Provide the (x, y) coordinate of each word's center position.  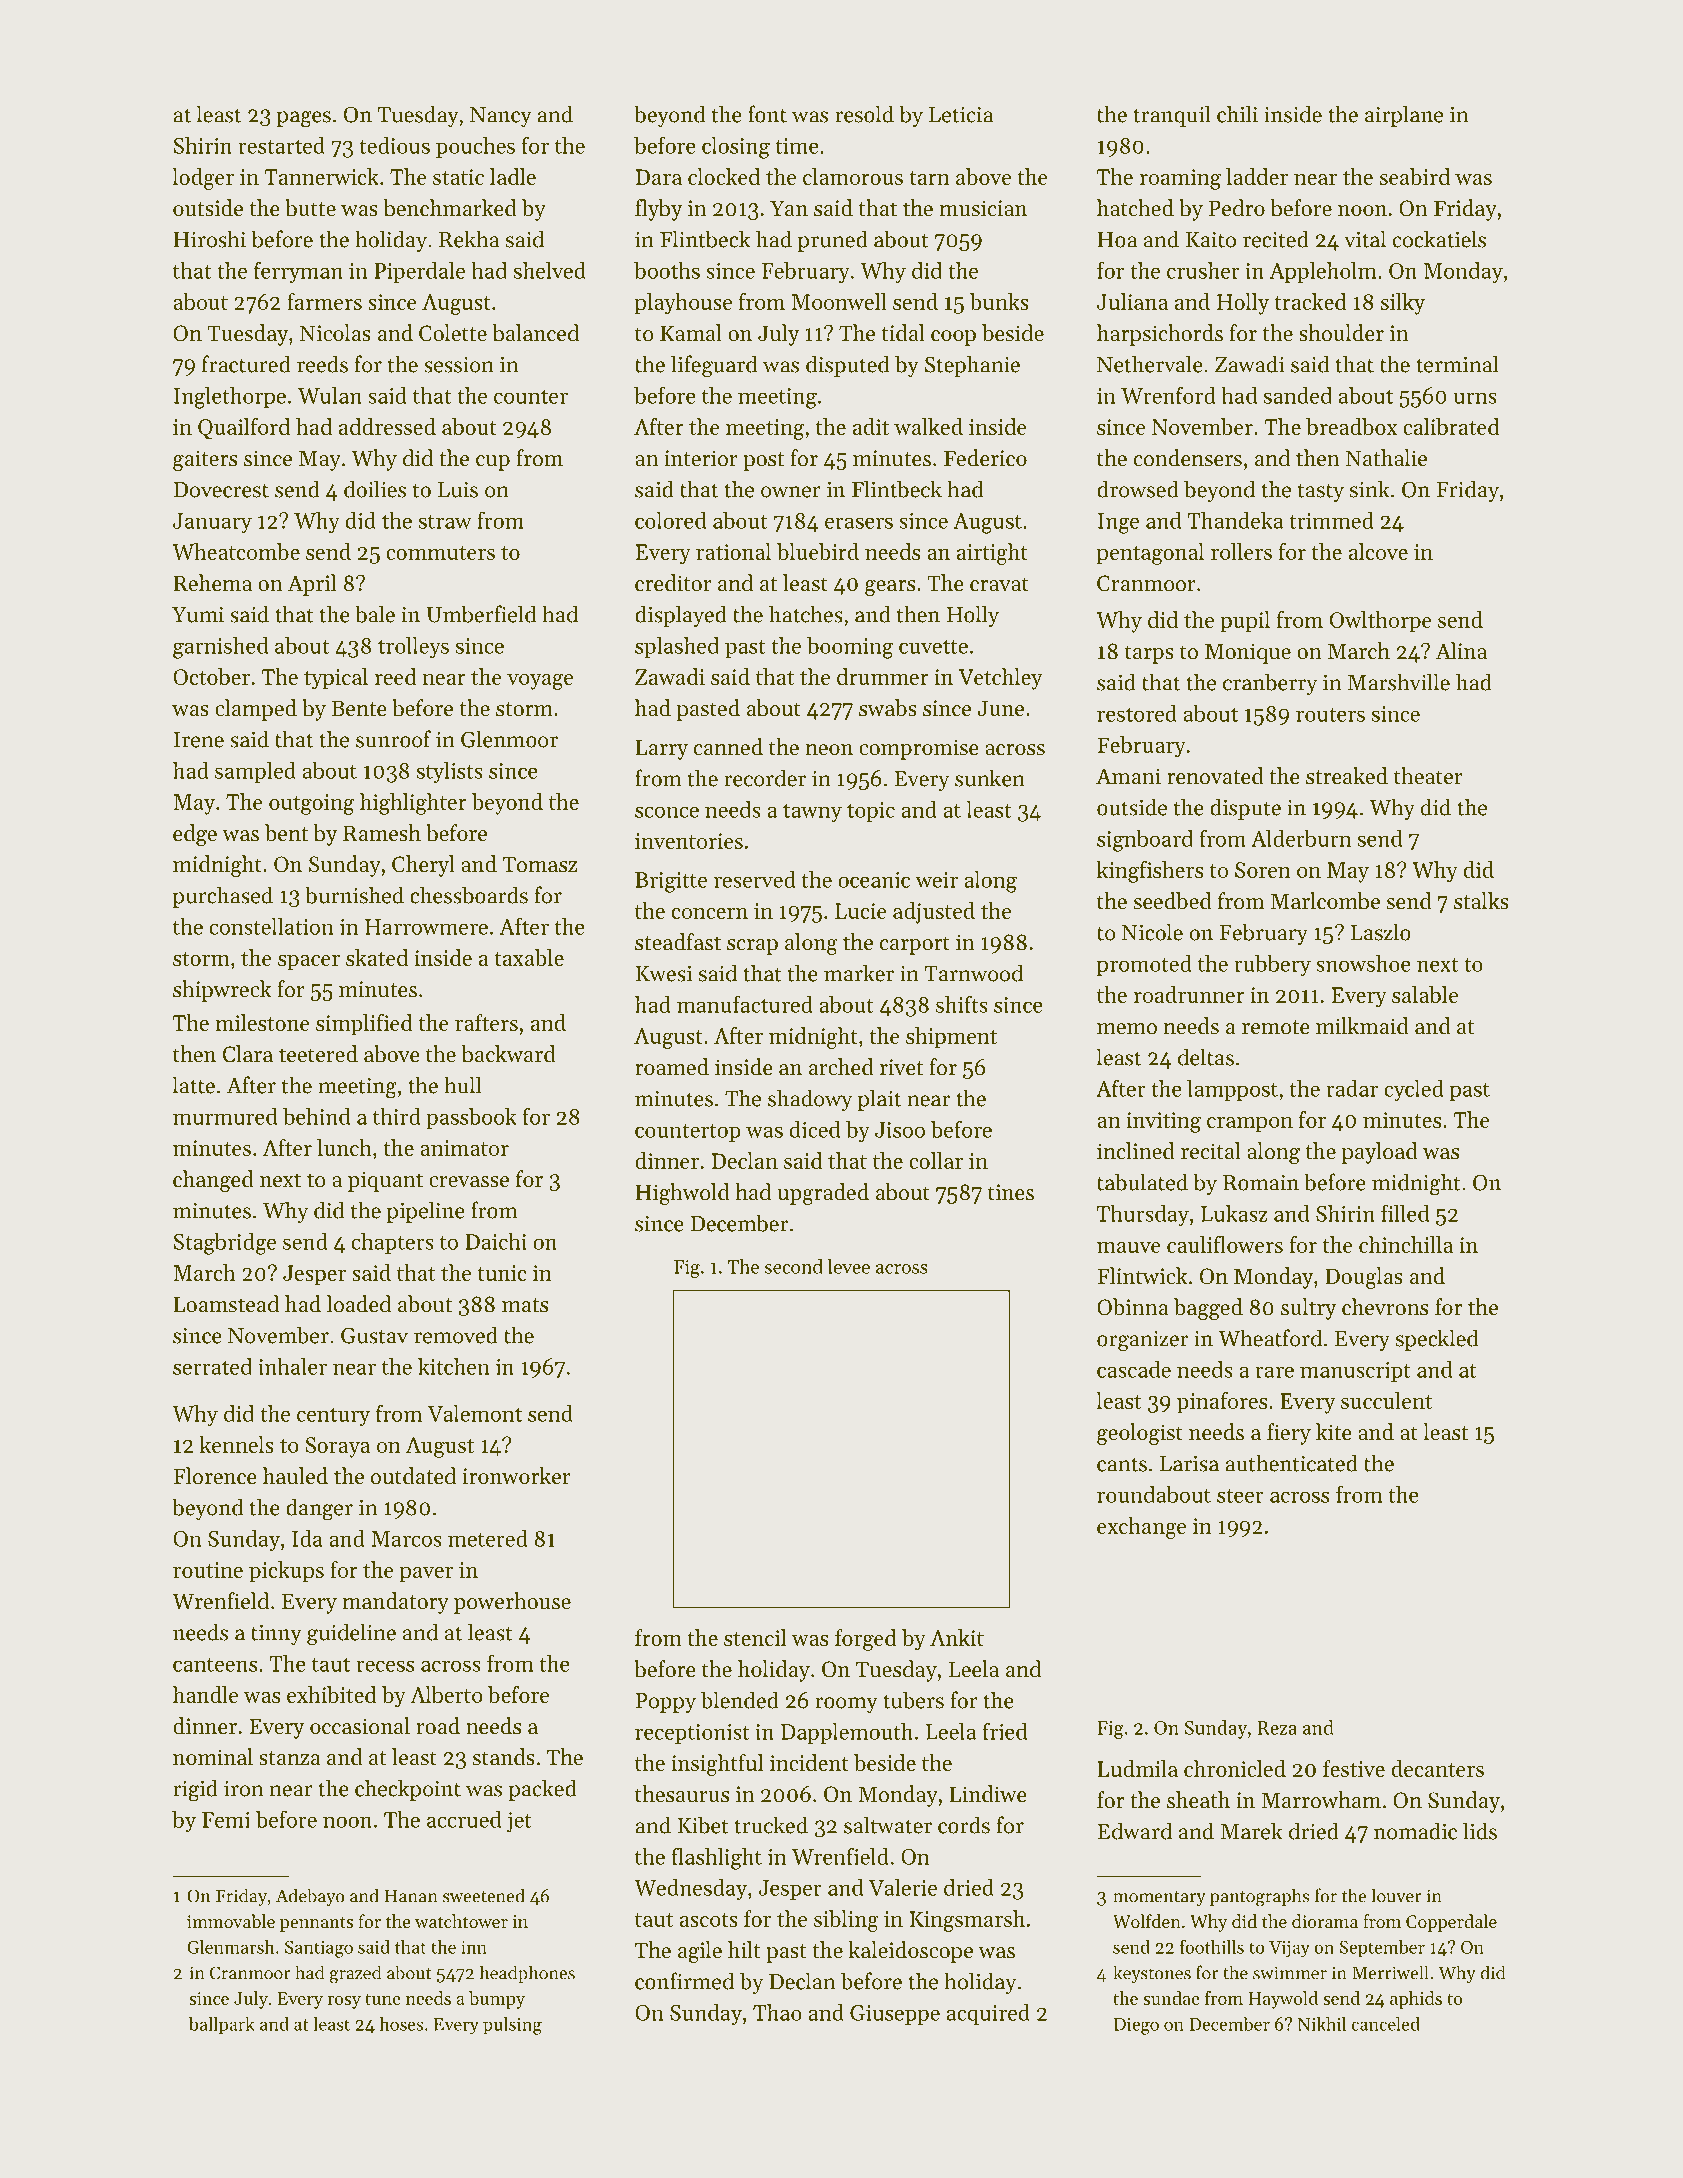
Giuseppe (895, 2015)
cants (1122, 1464)
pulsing (512, 2026)
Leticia (961, 114)
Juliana (1132, 301)
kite (1334, 1432)
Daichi (496, 1241)
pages (304, 119)
